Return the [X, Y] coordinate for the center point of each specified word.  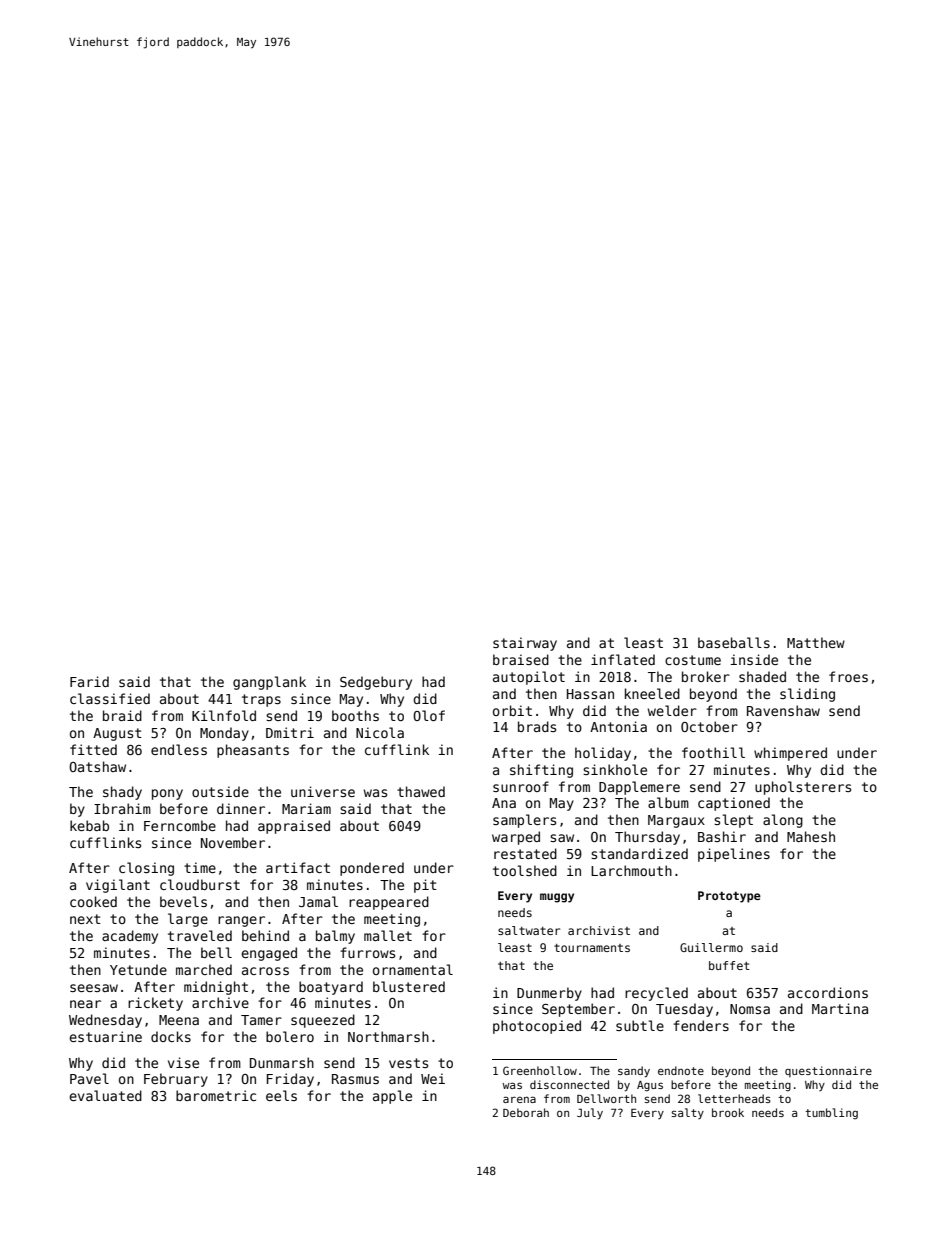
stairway [525, 644]
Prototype [729, 897]
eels [281, 1095]
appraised [294, 827]
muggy [557, 898]
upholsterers [803, 788]
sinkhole [615, 769]
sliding [807, 695]
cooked [93, 901]
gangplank [269, 683]
